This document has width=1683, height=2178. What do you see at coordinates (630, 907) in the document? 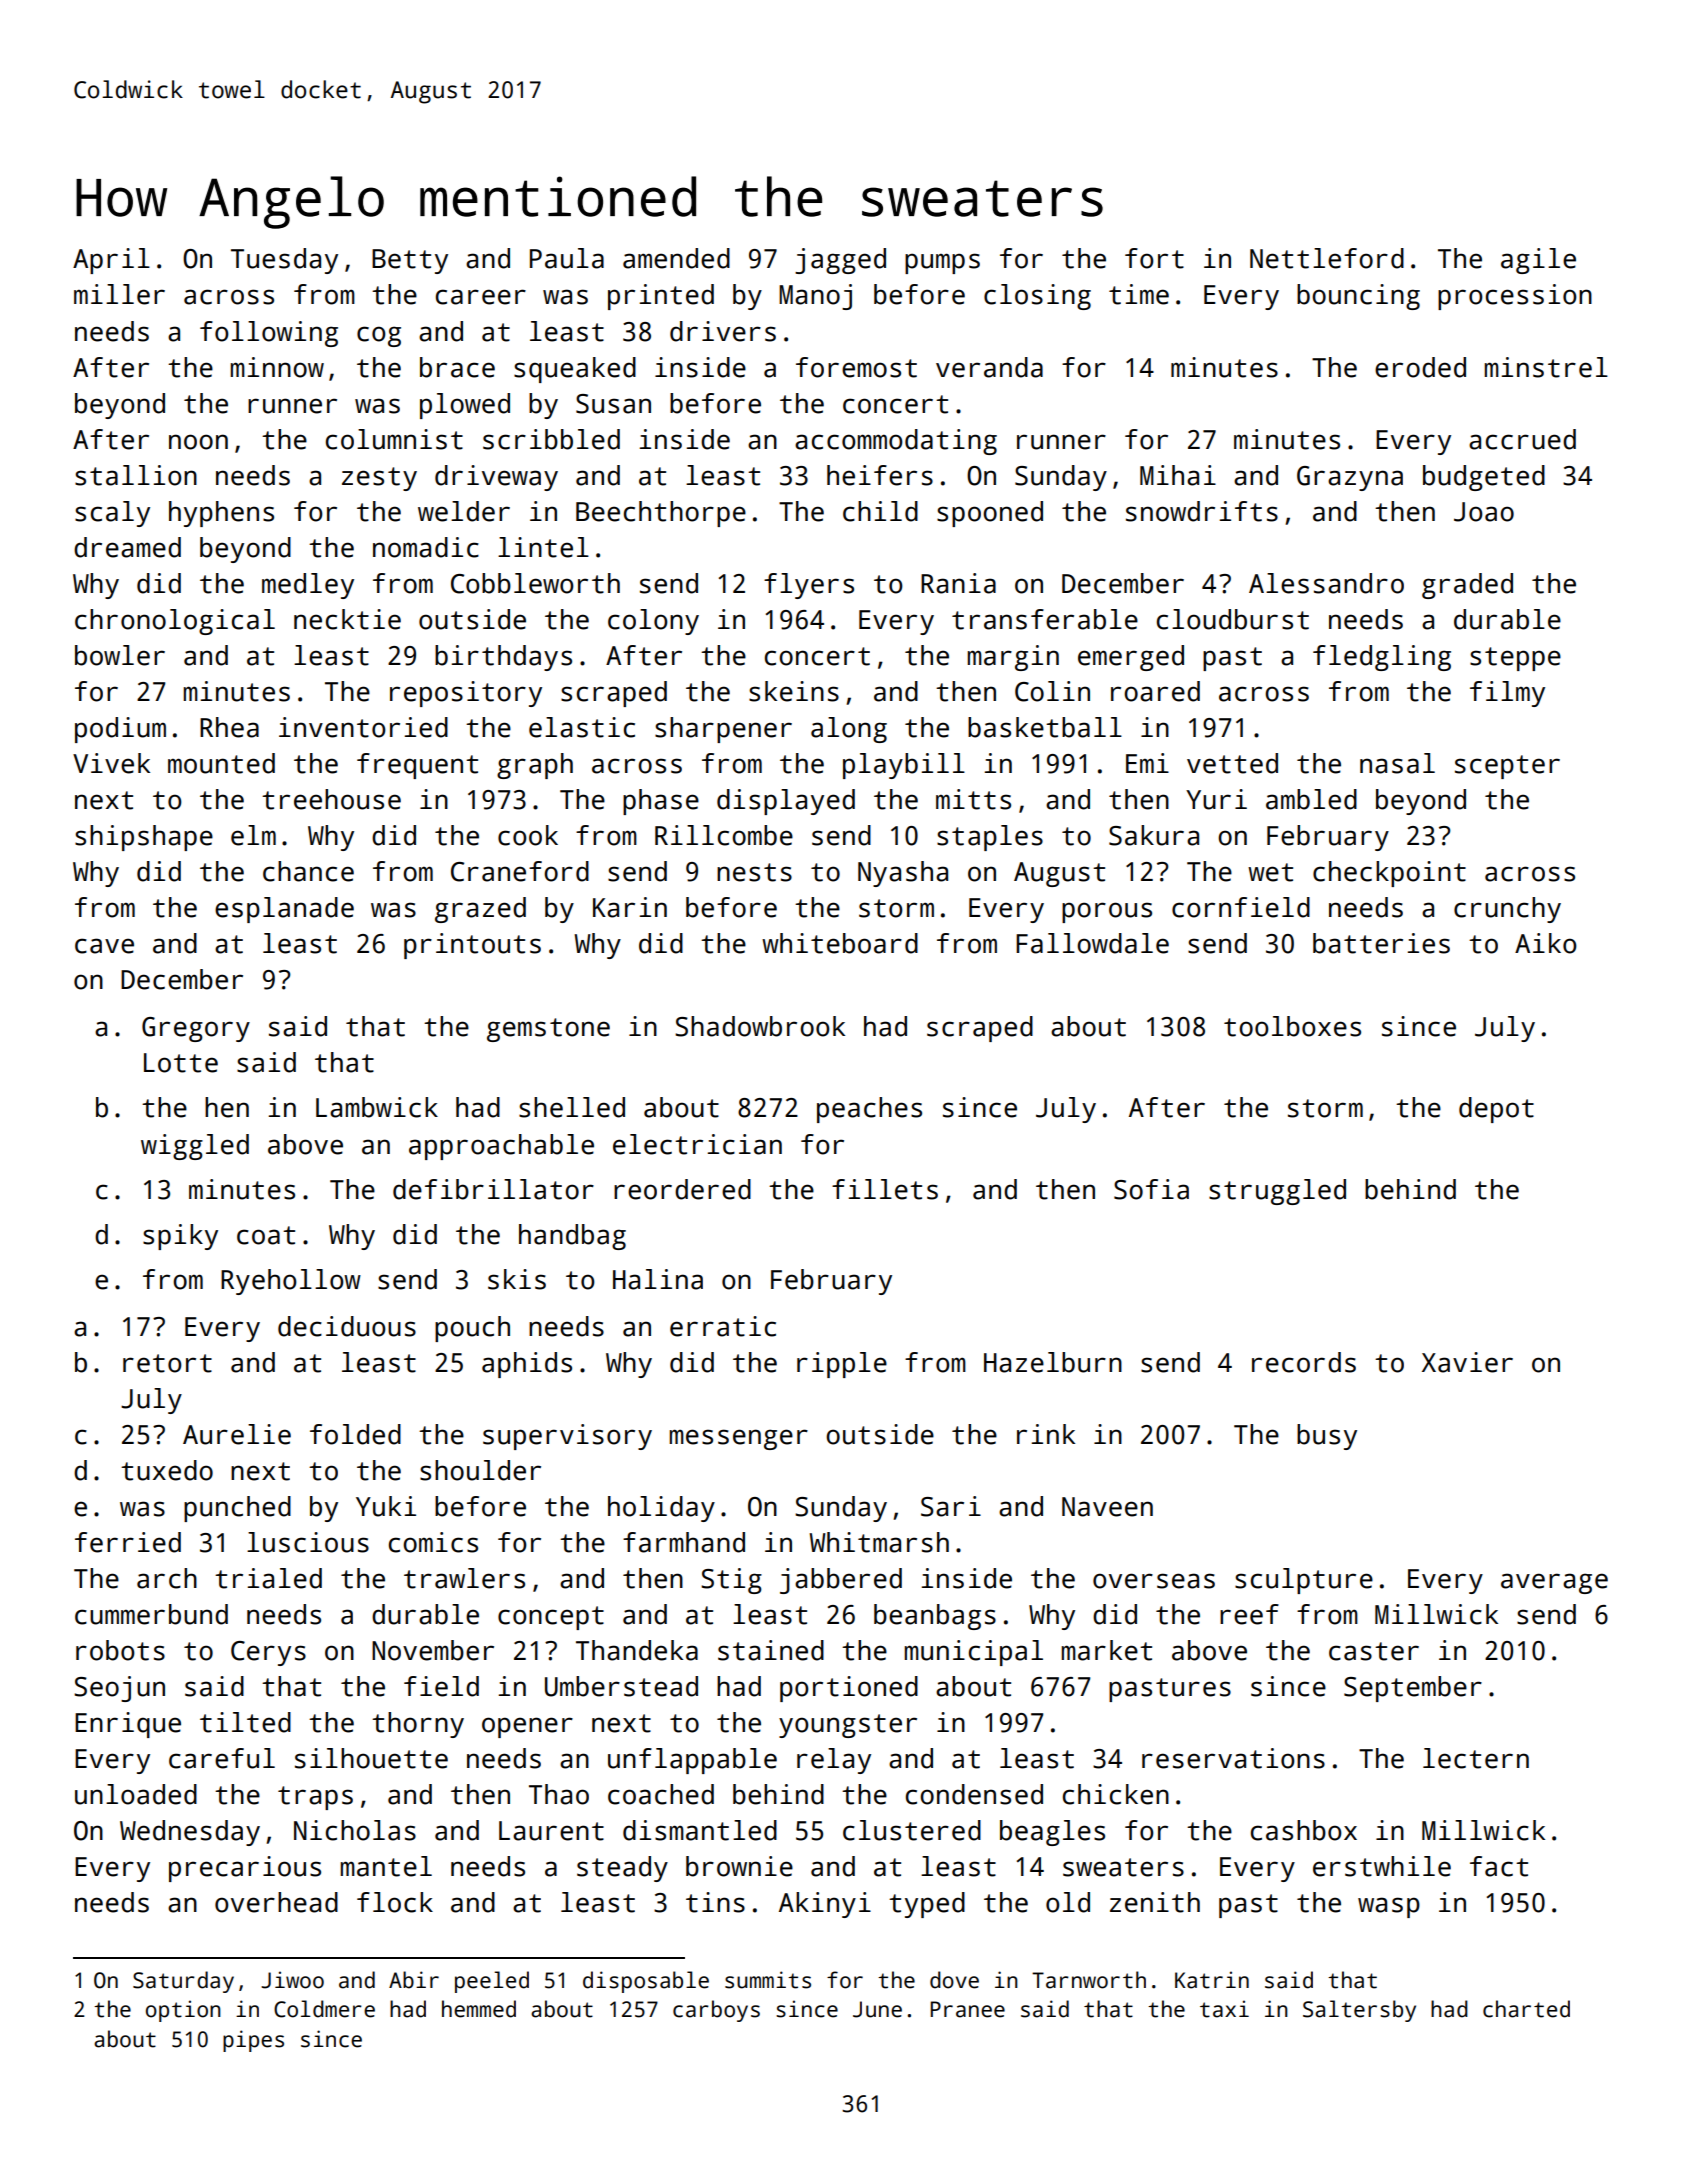
I see `Karin` at bounding box center [630, 907].
